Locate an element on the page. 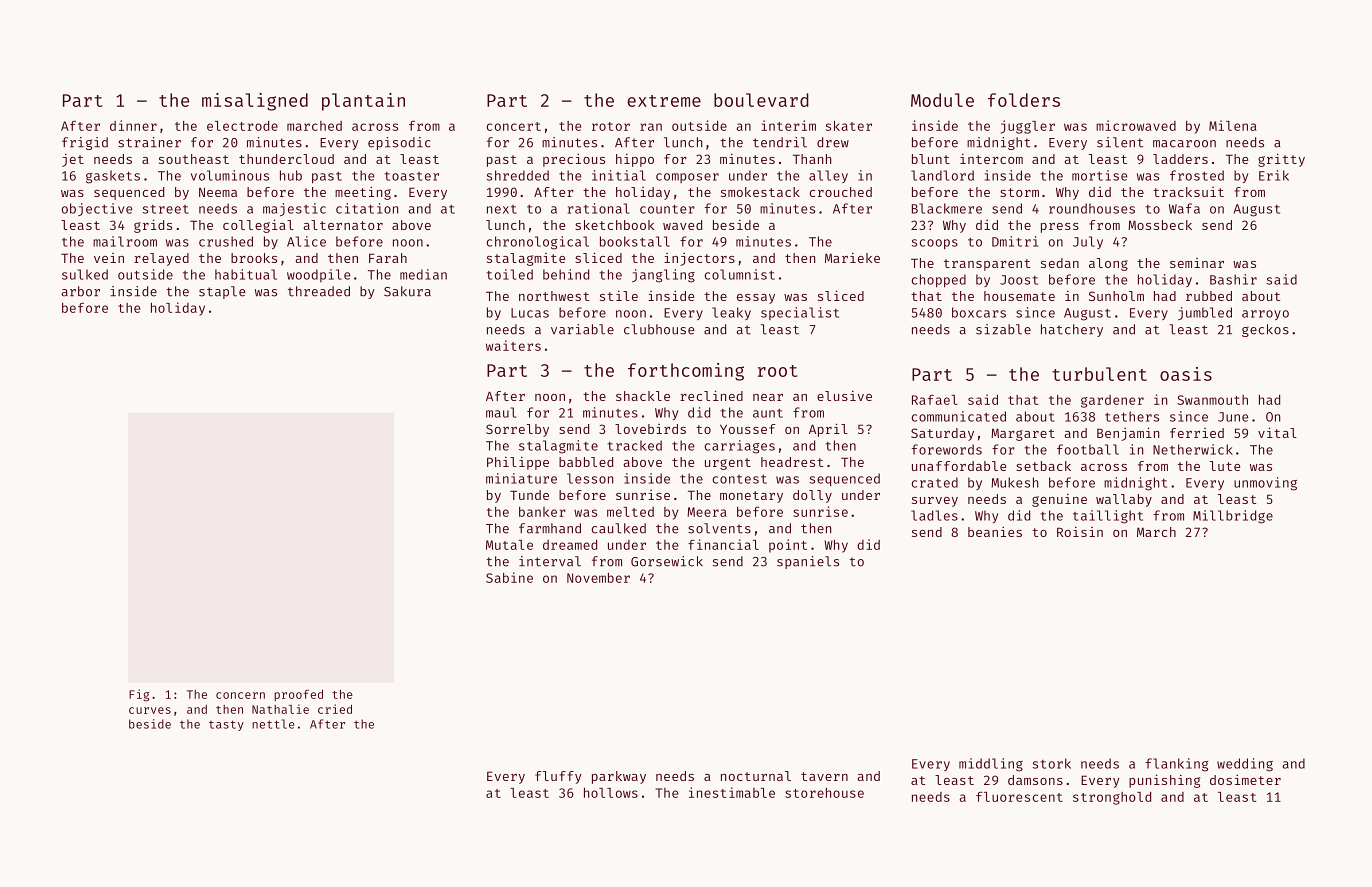 This image has height=887, width=1372. hollows is located at coordinates (611, 793).
